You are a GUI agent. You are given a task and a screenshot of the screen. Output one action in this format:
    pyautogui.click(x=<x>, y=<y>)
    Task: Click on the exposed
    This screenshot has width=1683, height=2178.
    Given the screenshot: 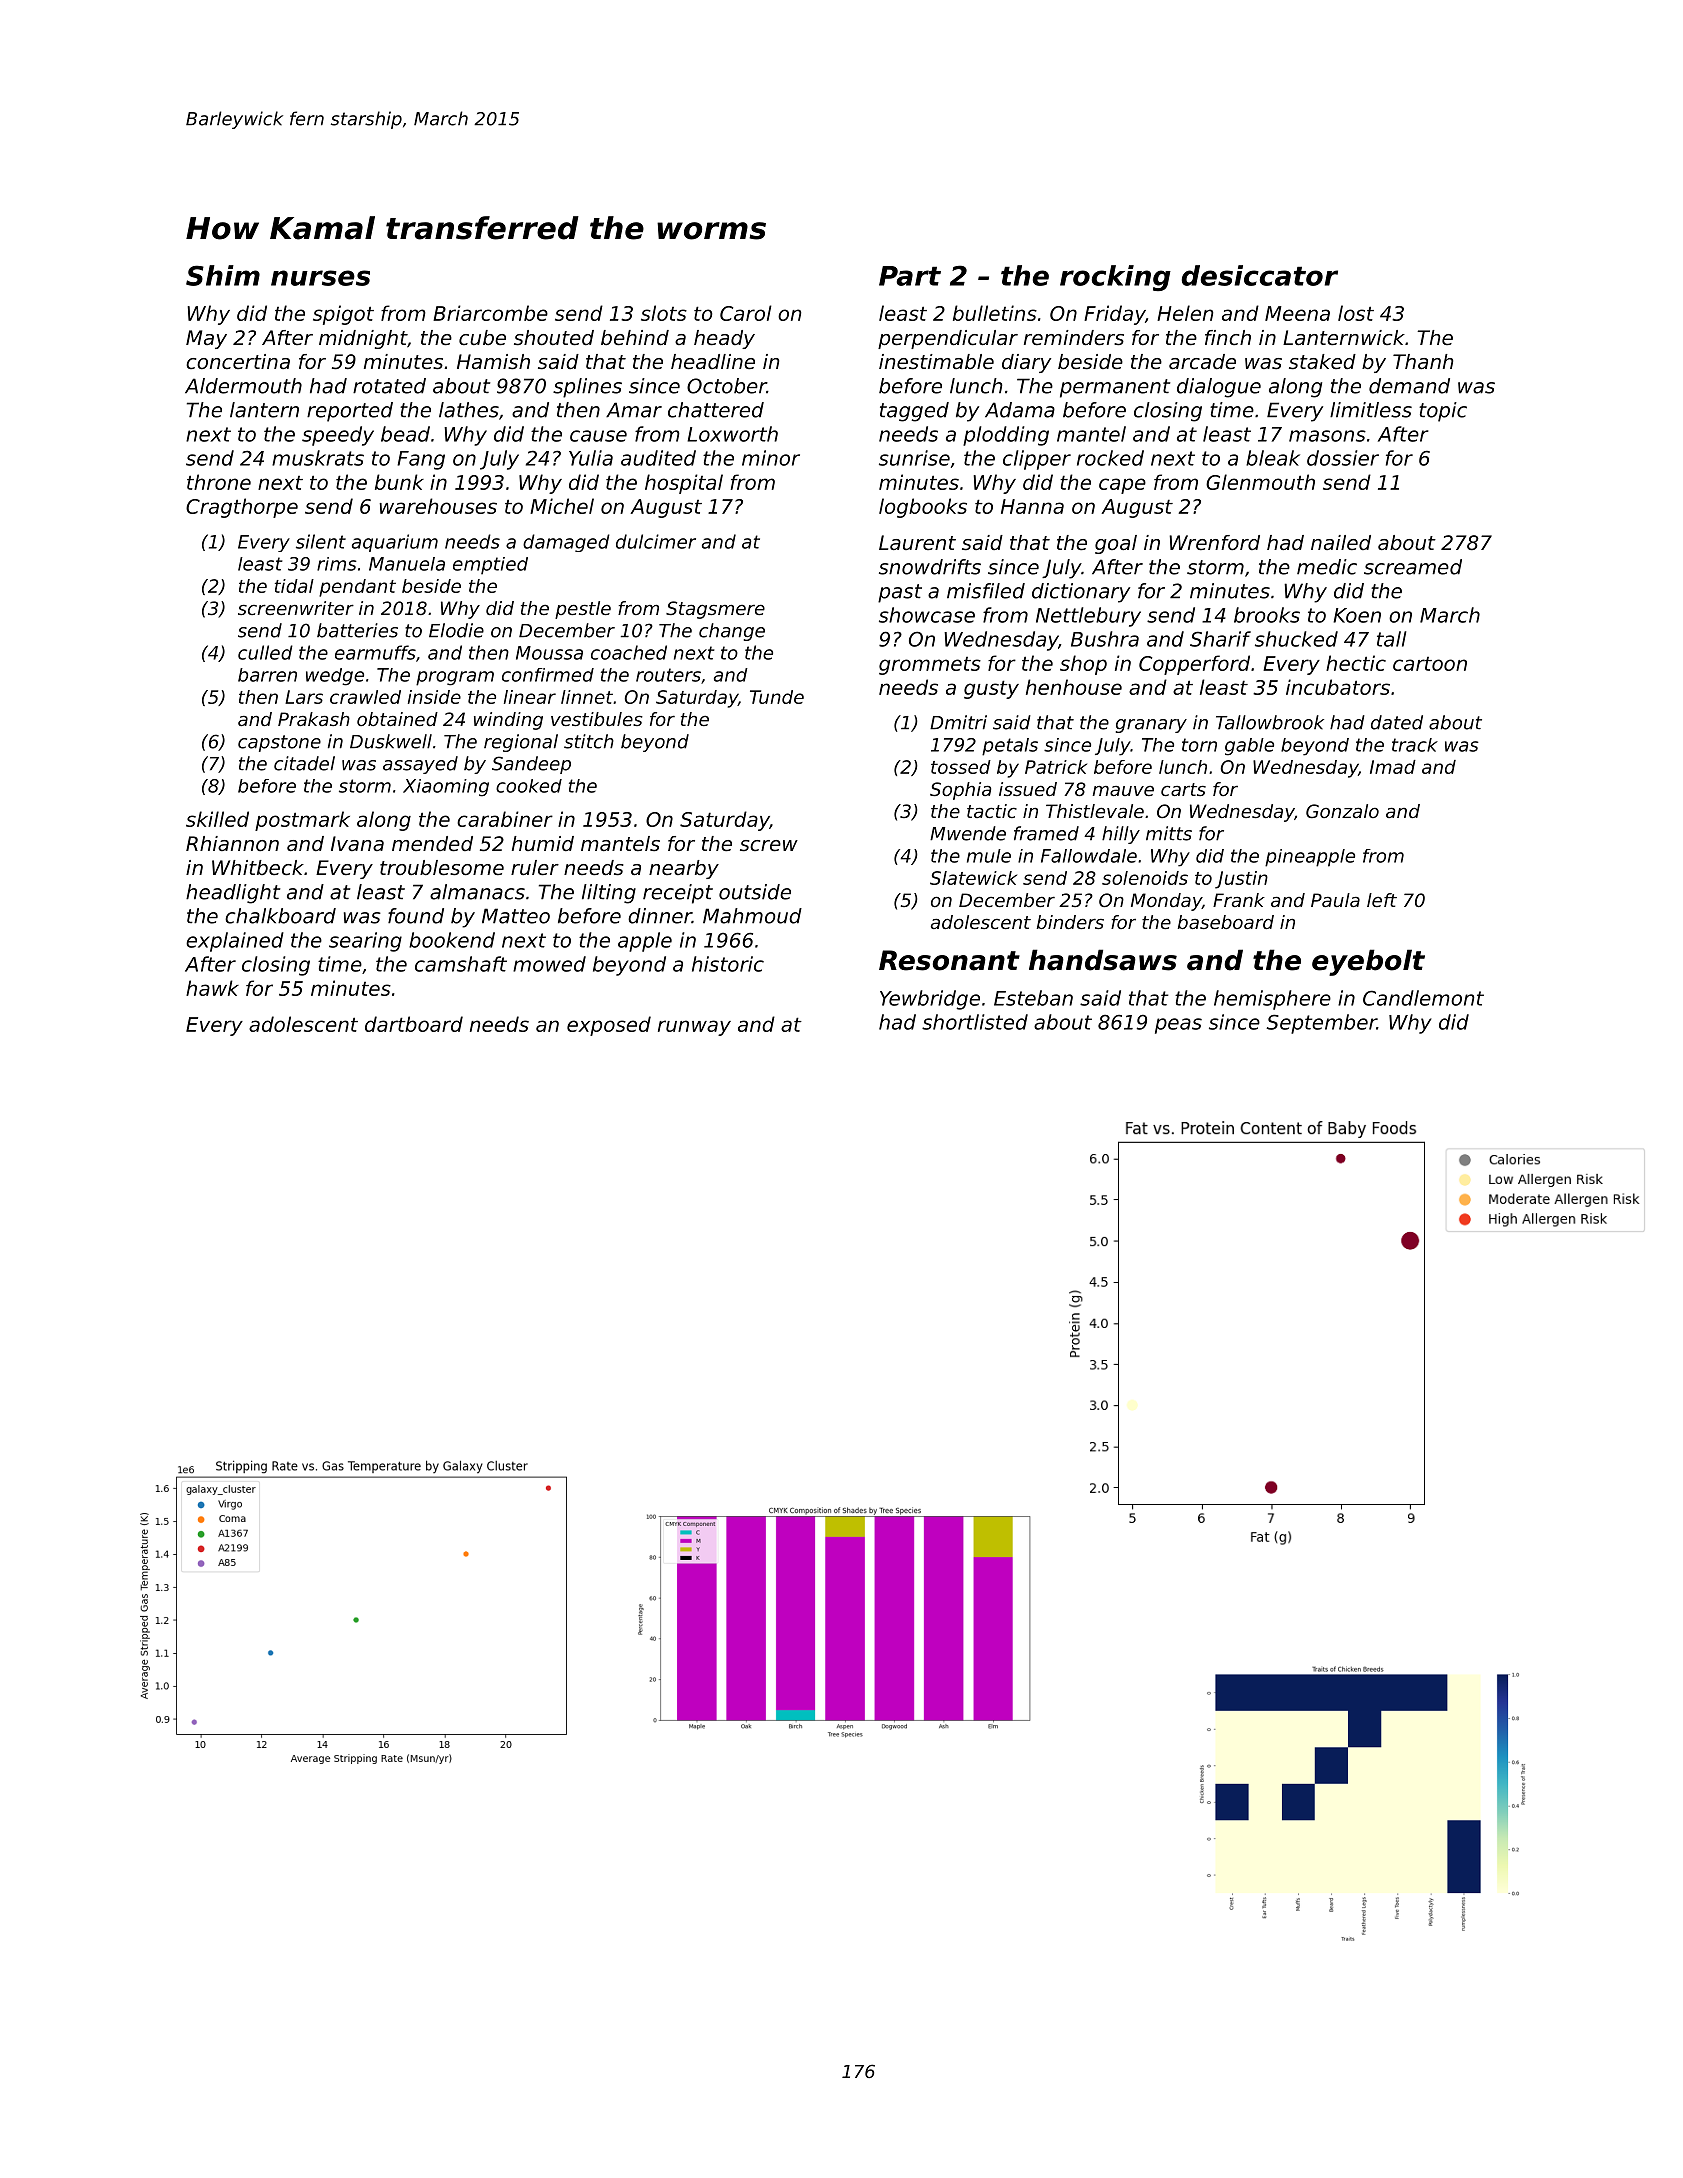 What is the action you would take?
    pyautogui.click(x=609, y=1026)
